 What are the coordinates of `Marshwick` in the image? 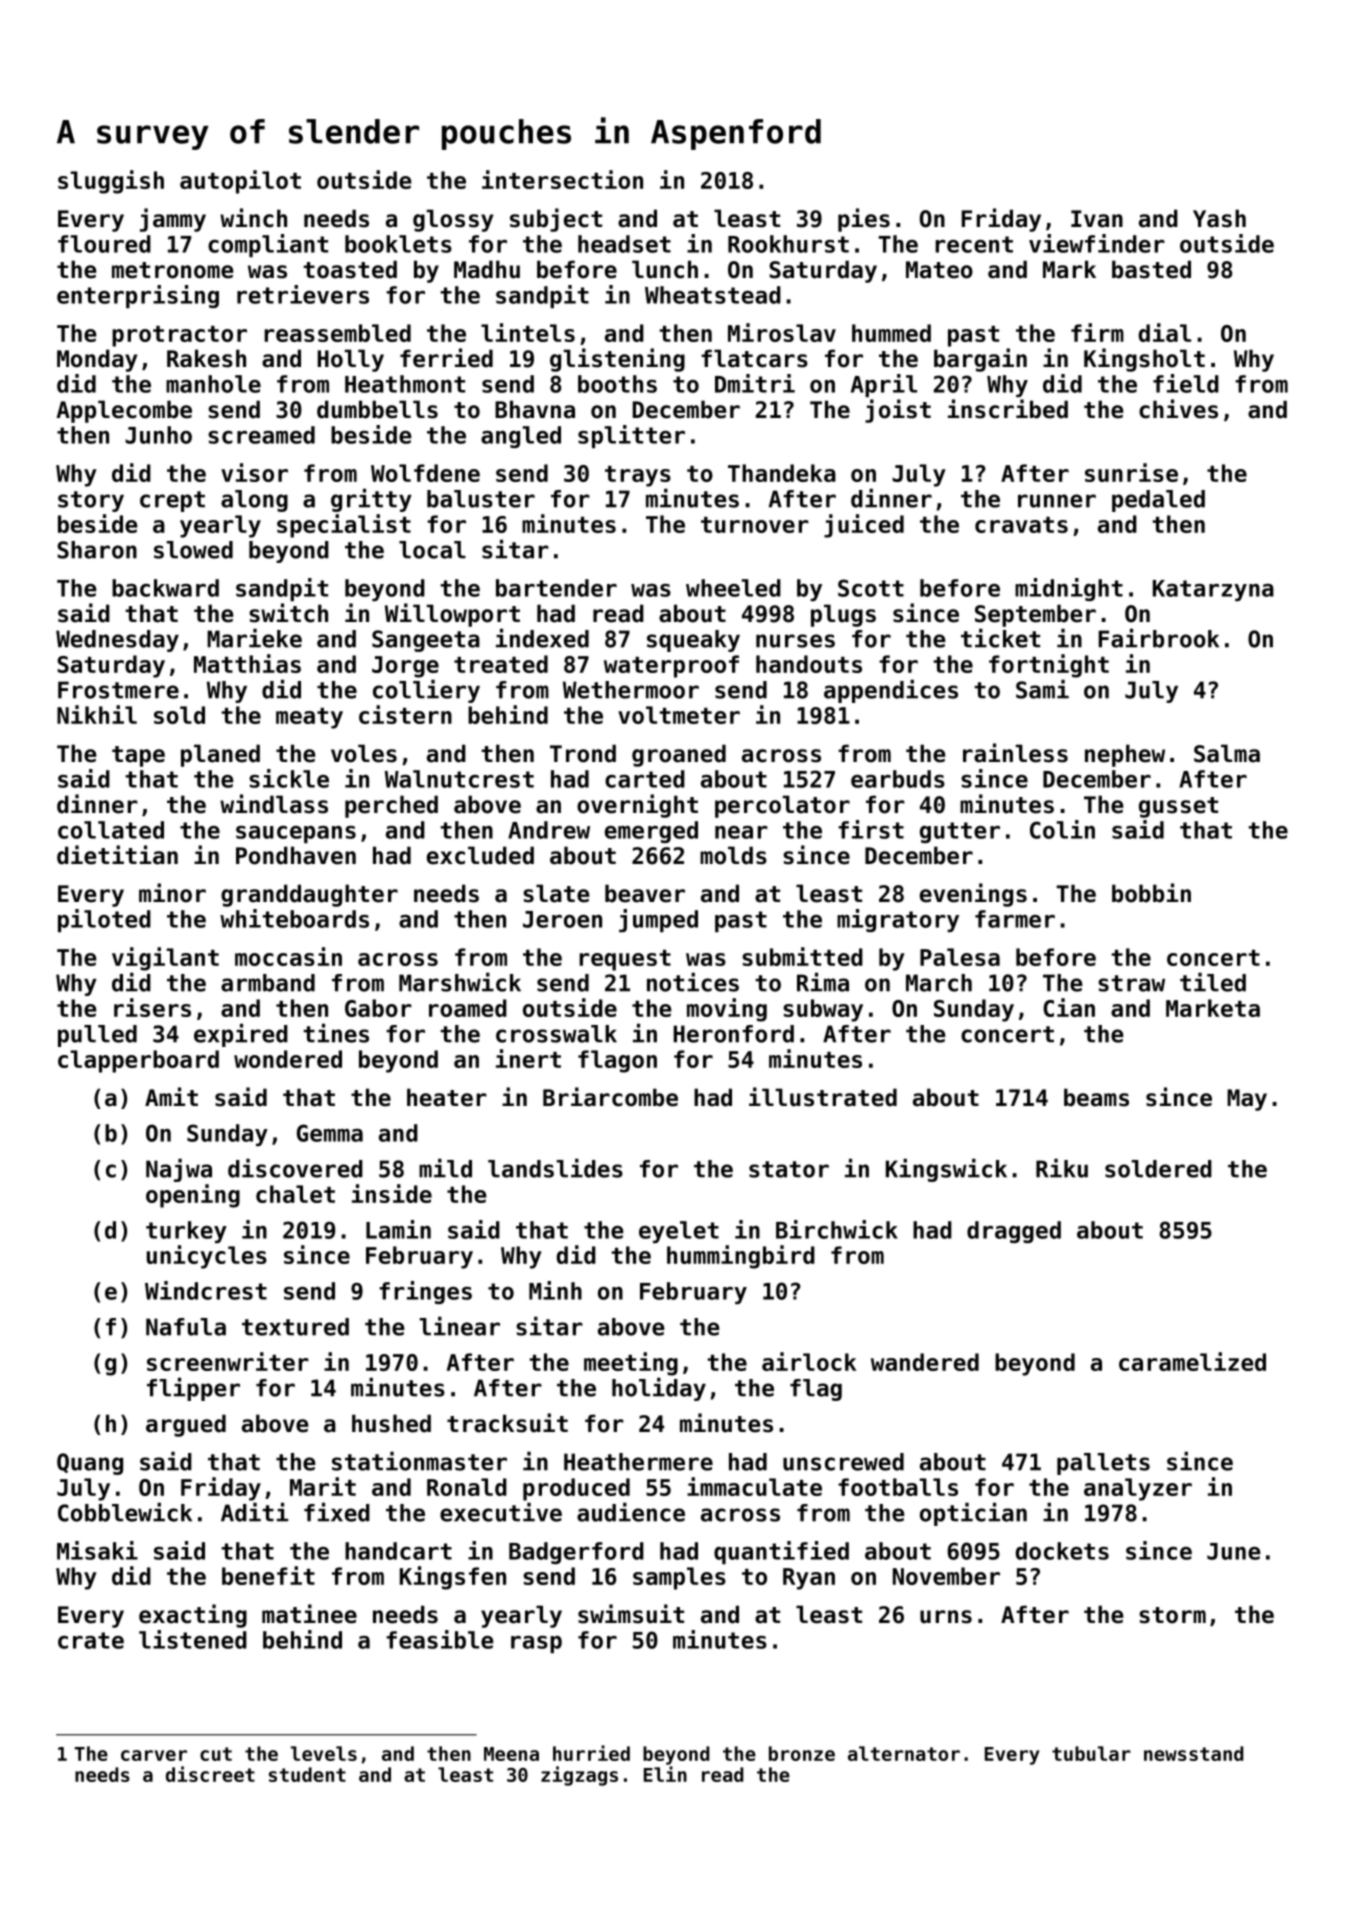 It's located at (460, 982).
